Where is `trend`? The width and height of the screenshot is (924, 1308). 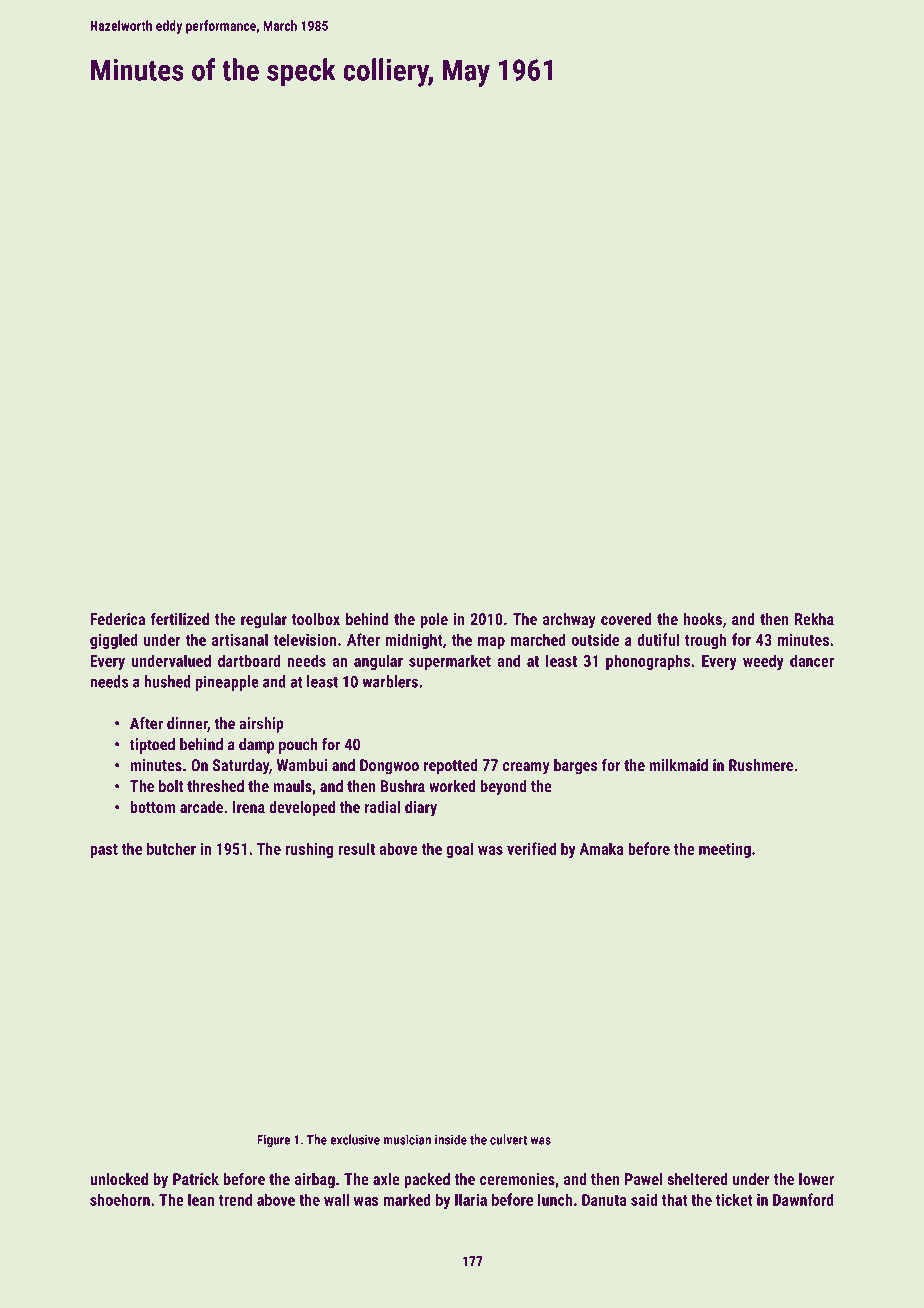 trend is located at coordinates (235, 1199).
